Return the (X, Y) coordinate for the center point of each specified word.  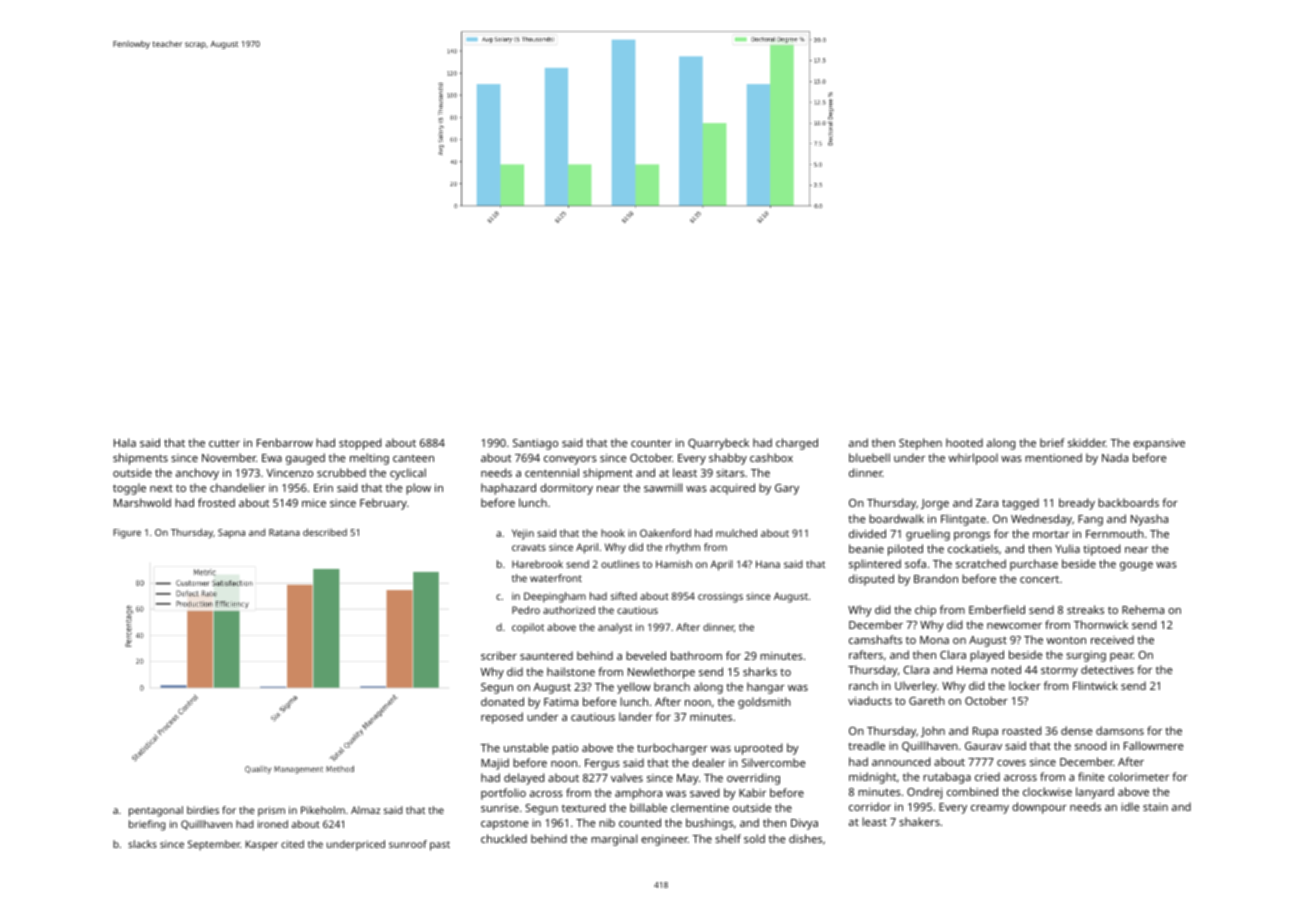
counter (651, 443)
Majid (495, 764)
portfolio (503, 794)
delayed (524, 779)
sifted (624, 596)
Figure (127, 534)
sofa (915, 563)
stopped (360, 444)
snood (1090, 745)
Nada (1115, 457)
